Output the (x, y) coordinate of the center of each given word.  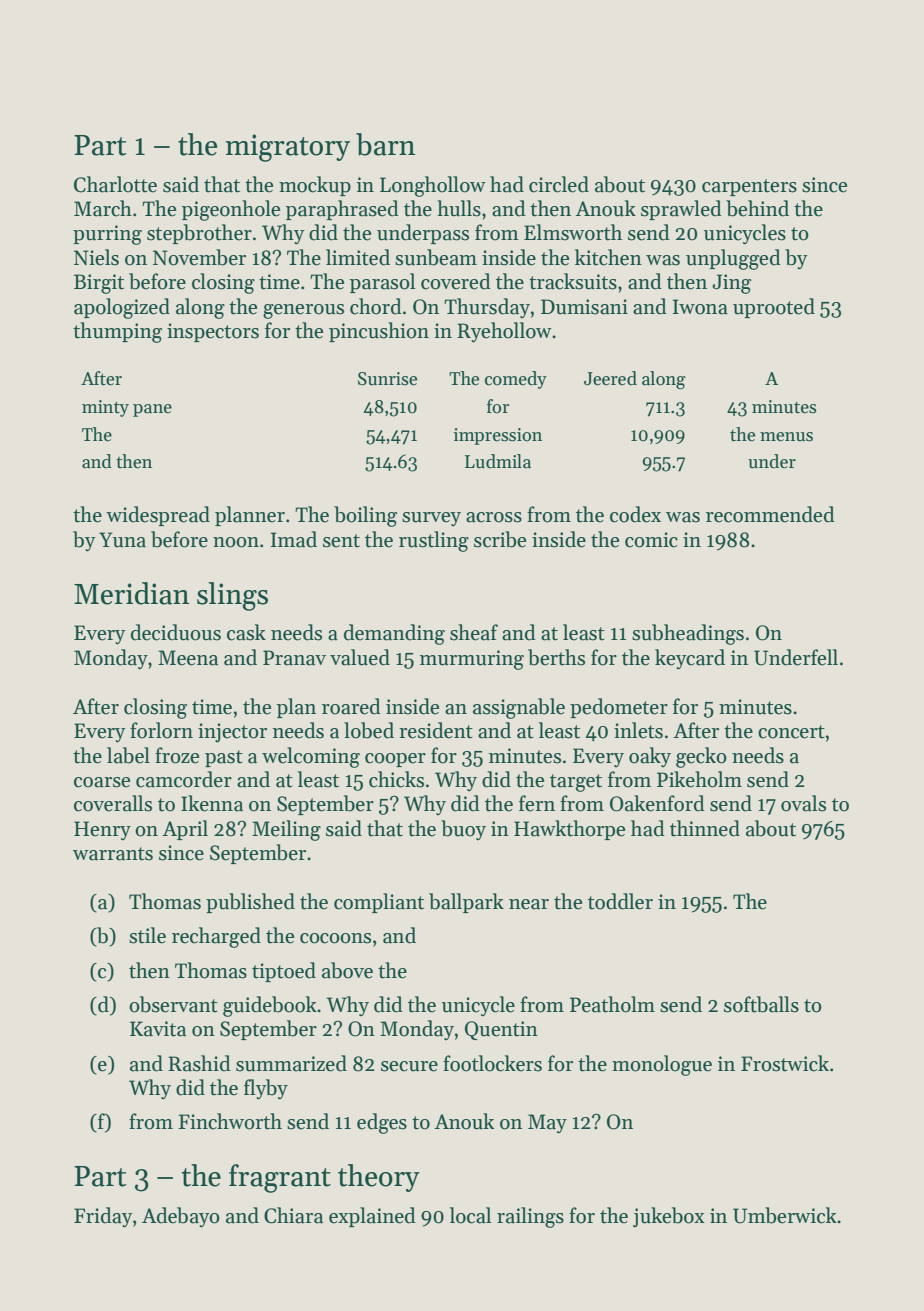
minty (105, 408)
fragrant (280, 1178)
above (347, 970)
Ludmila (498, 461)
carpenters (749, 187)
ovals (803, 803)
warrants (113, 854)
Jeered (610, 378)
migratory (287, 148)
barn (386, 144)
